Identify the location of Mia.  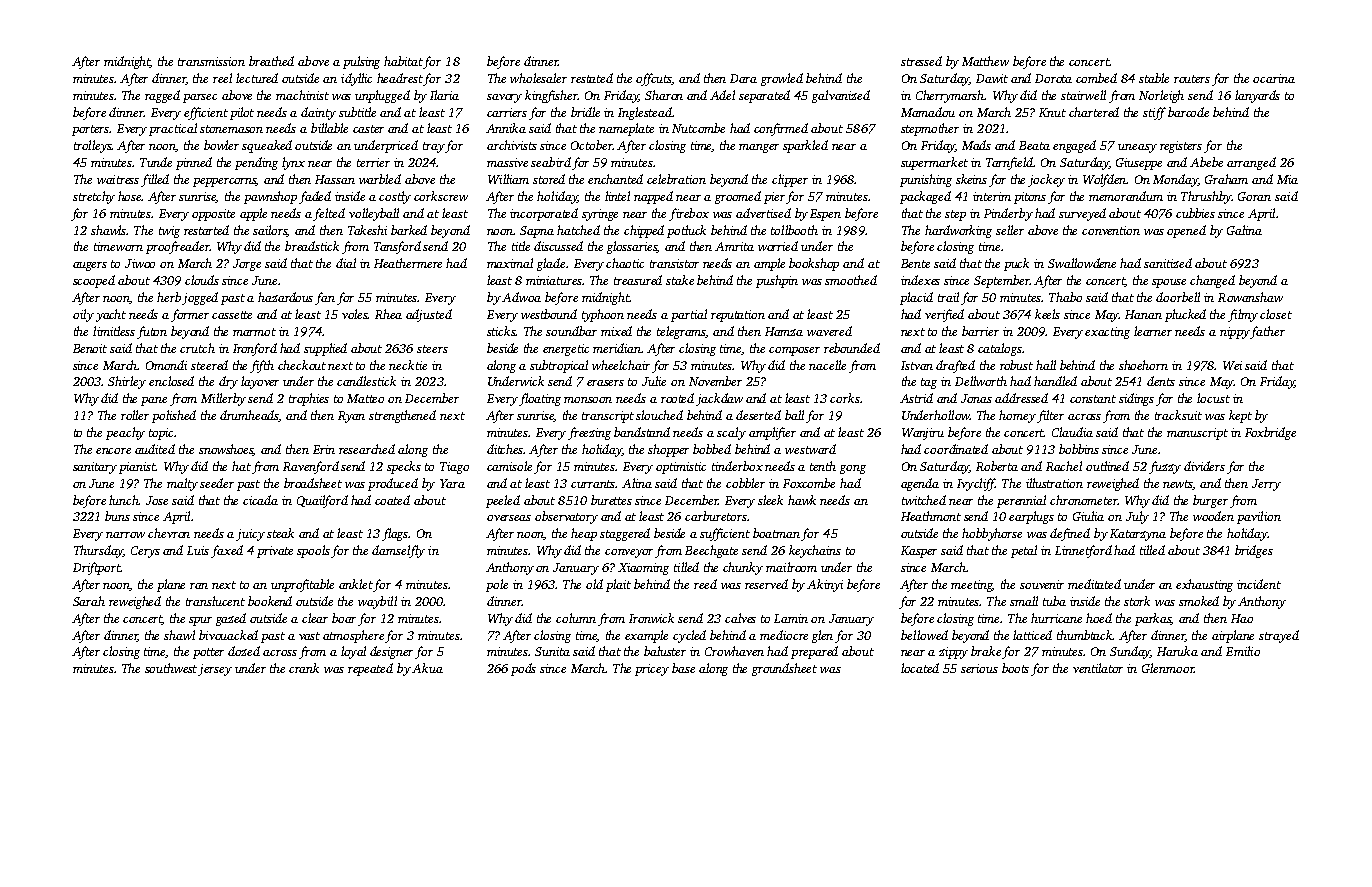
(1287, 179).
